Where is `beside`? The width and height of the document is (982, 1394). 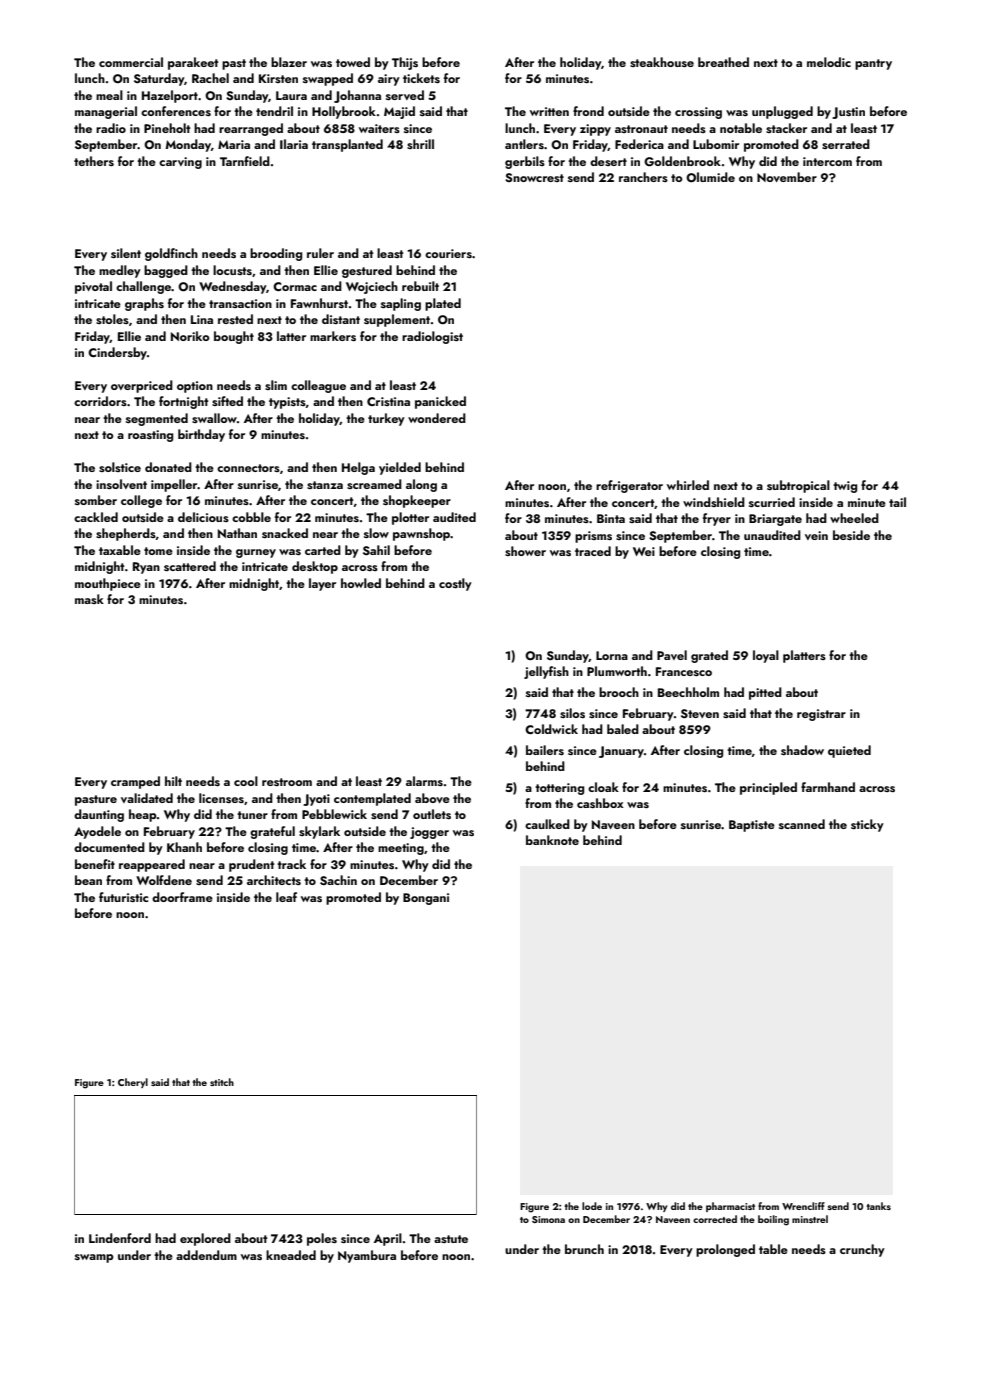 beside is located at coordinates (851, 535).
